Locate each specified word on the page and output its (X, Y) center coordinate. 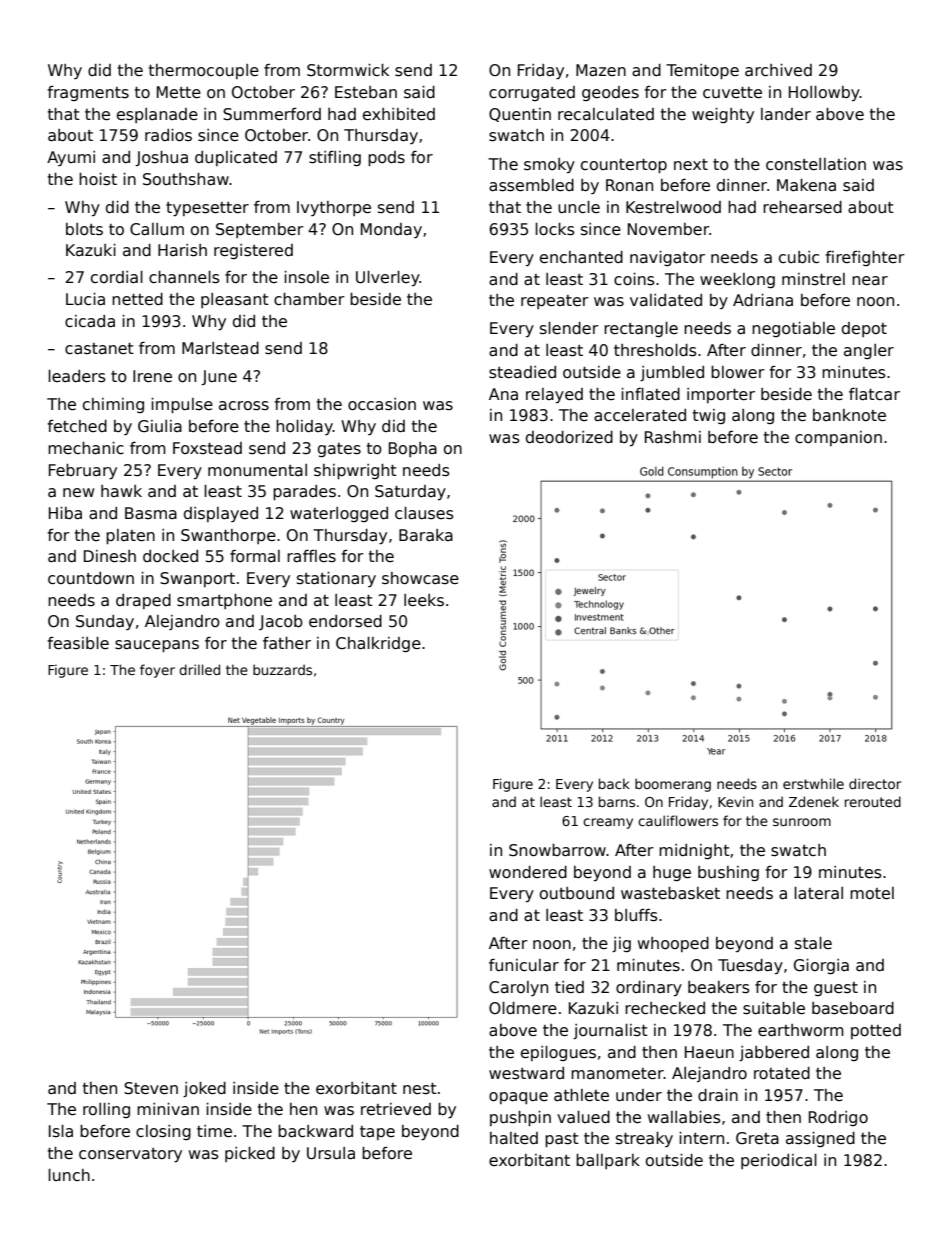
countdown (91, 578)
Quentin (520, 115)
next (691, 164)
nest (420, 1088)
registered (253, 251)
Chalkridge (378, 644)
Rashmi (673, 437)
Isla (61, 1131)
